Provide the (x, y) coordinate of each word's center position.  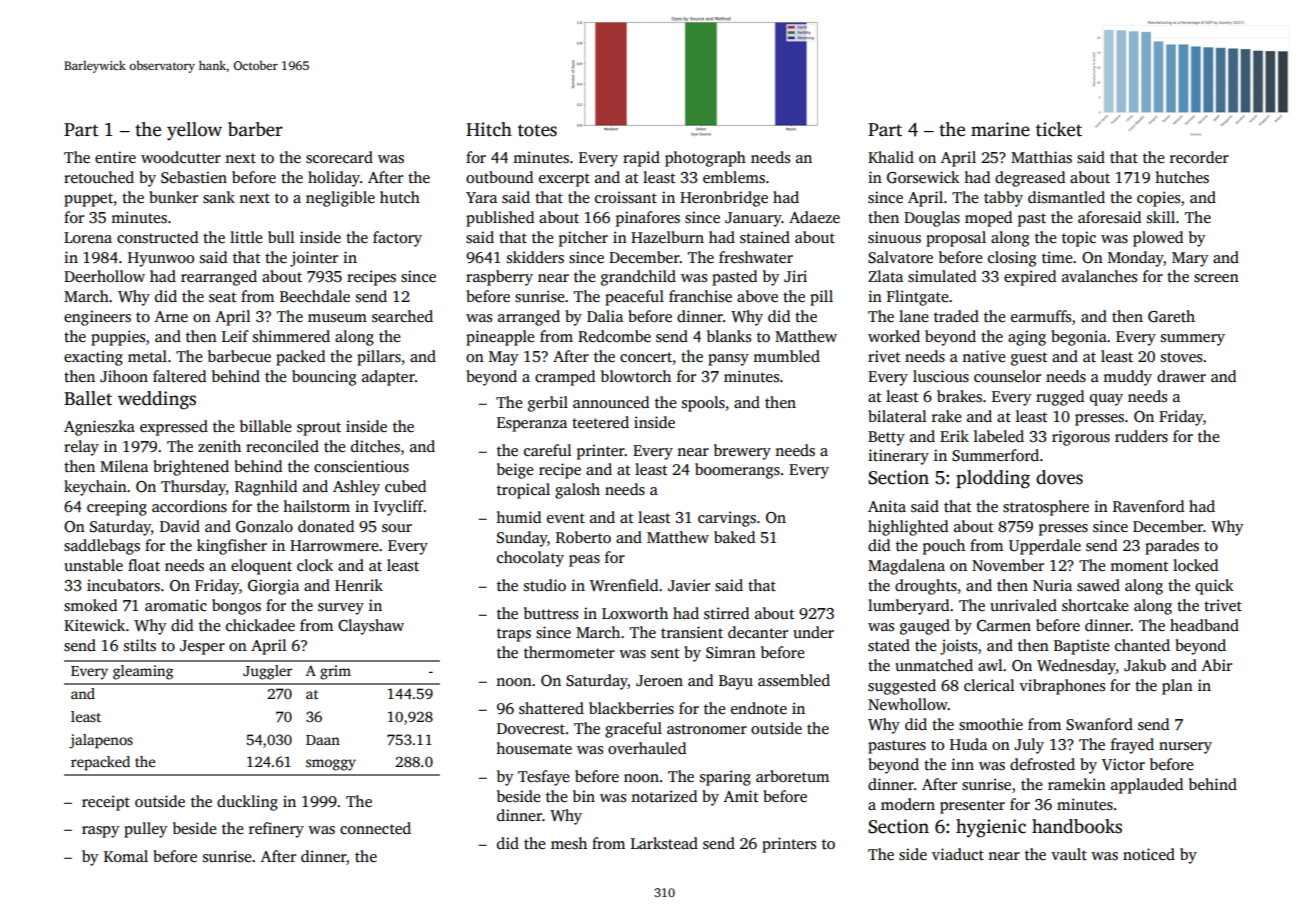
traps (514, 635)
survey (341, 609)
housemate (534, 748)
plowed (1158, 239)
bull (281, 237)
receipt (106, 803)
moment (1139, 566)
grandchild (638, 278)
